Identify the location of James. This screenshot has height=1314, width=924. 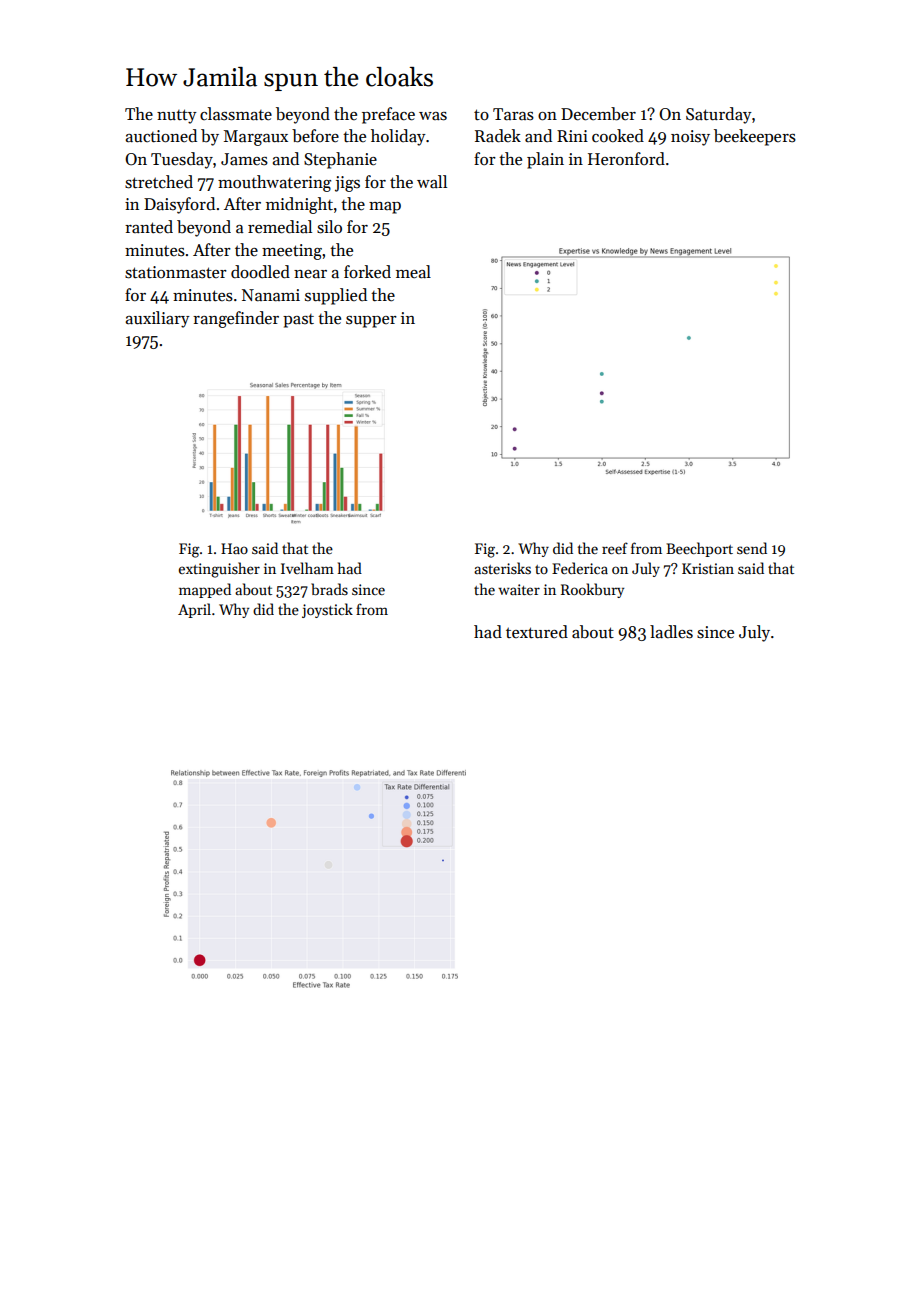
(244, 159).
